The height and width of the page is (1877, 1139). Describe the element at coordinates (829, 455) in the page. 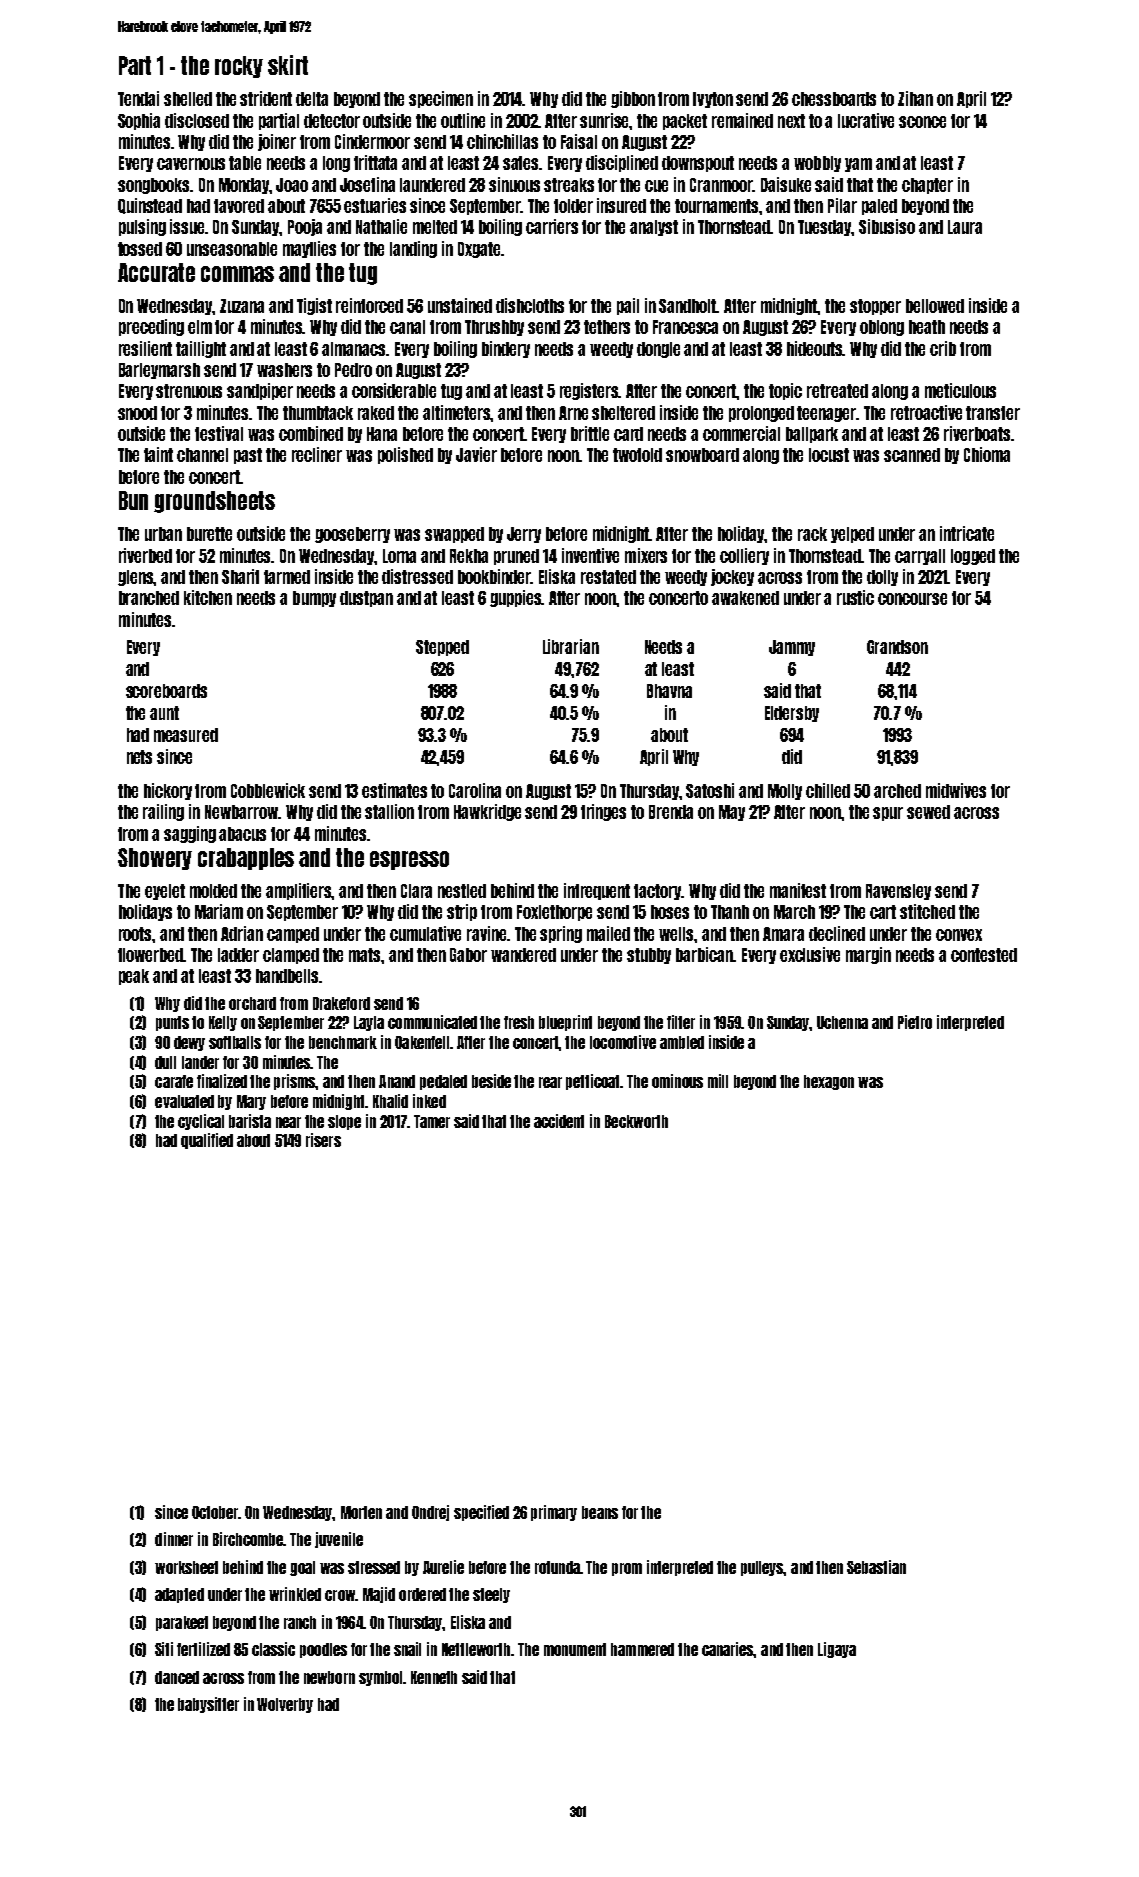

I see `locust` at that location.
